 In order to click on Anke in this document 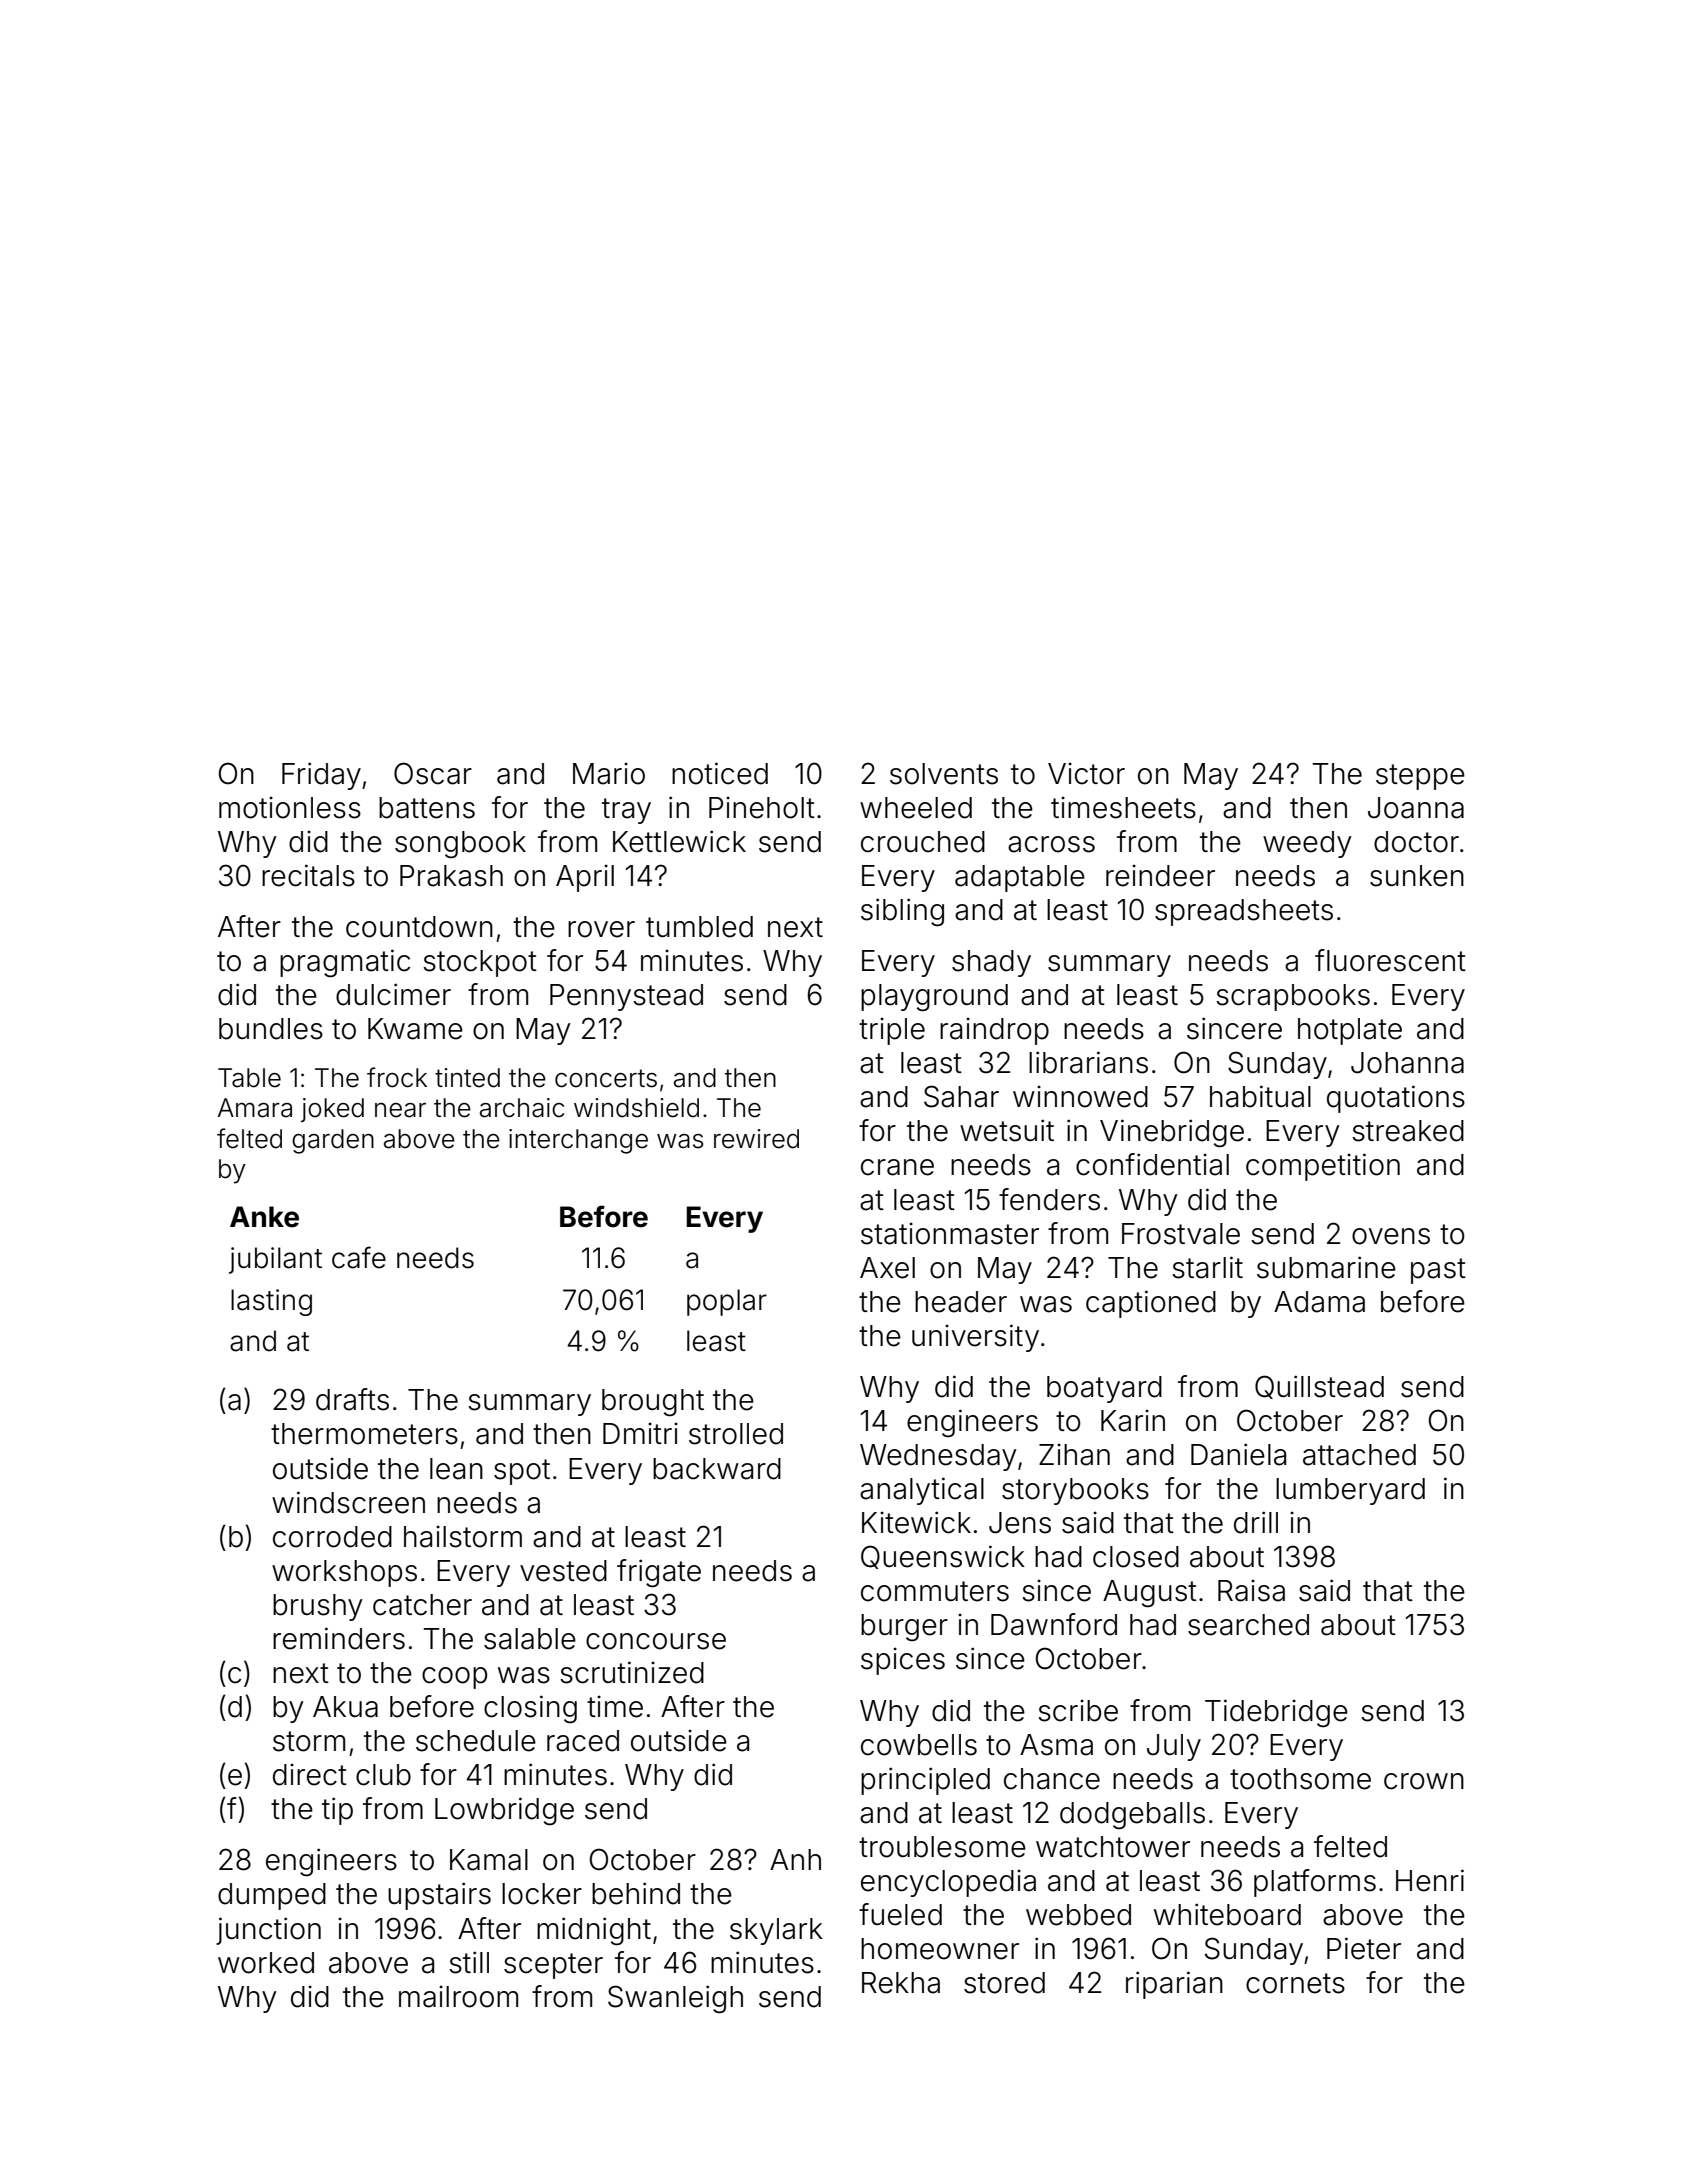, I will do `click(264, 1217)`.
